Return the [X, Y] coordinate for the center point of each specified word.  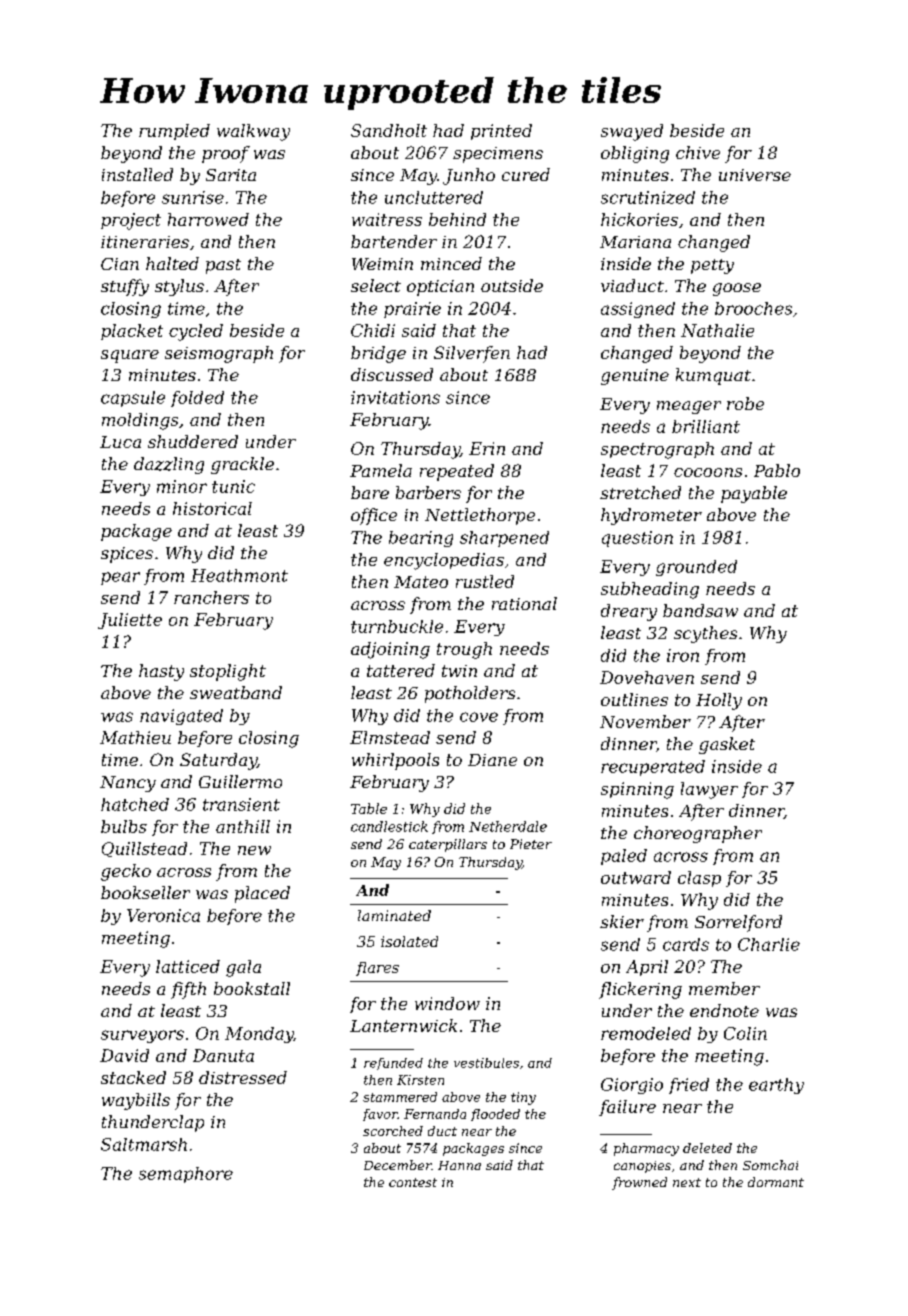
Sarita [231, 175]
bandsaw [700, 610]
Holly [719, 701]
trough [464, 650]
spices [127, 555]
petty [712, 266]
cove [479, 717]
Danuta [223, 1055]
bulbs [124, 826]
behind [457, 219]
